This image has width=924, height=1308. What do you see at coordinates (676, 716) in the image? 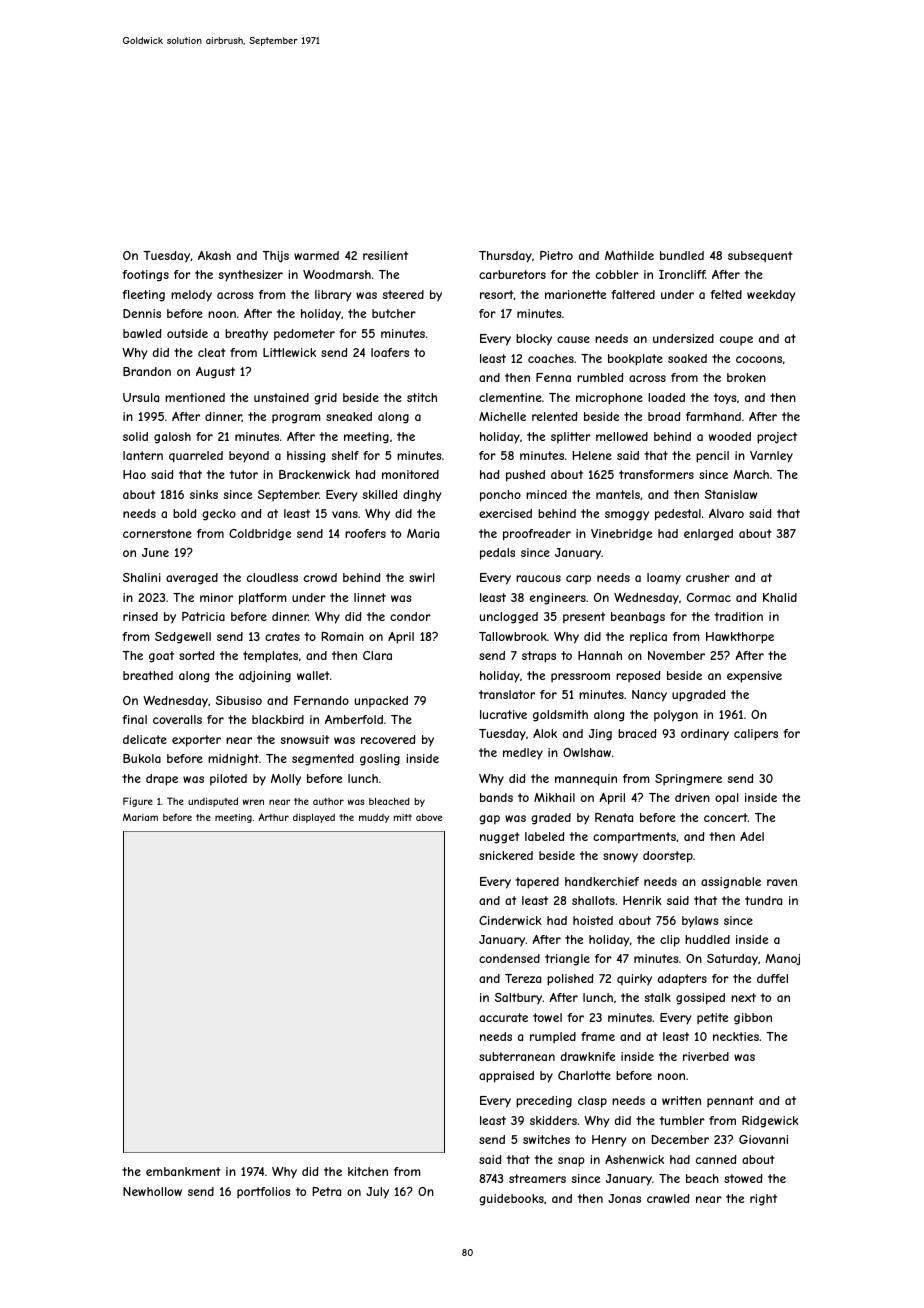
I see `polygon` at bounding box center [676, 716].
